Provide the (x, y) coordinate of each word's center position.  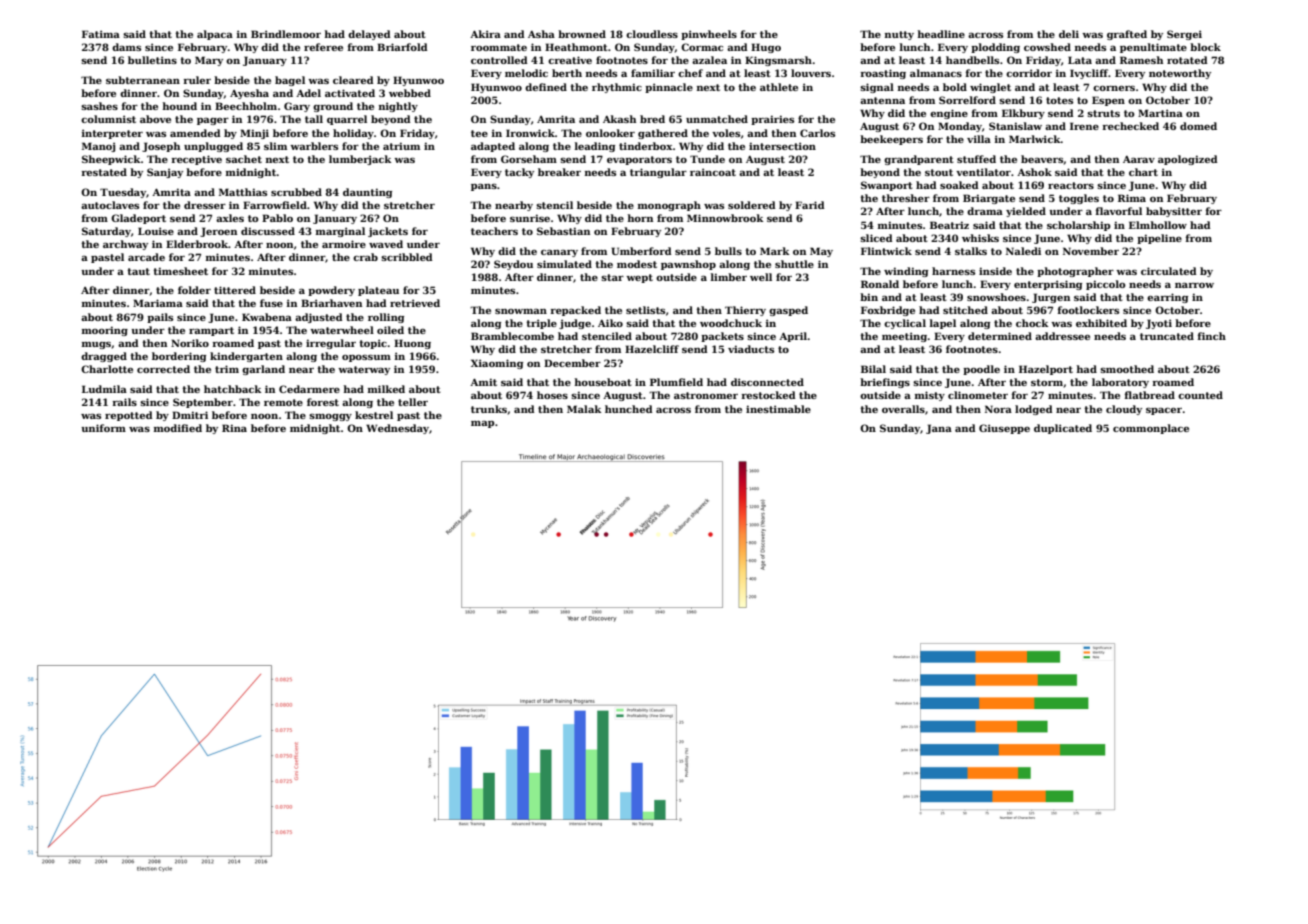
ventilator (983, 172)
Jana (939, 429)
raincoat (713, 172)
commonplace (1151, 429)
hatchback (233, 389)
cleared (353, 80)
